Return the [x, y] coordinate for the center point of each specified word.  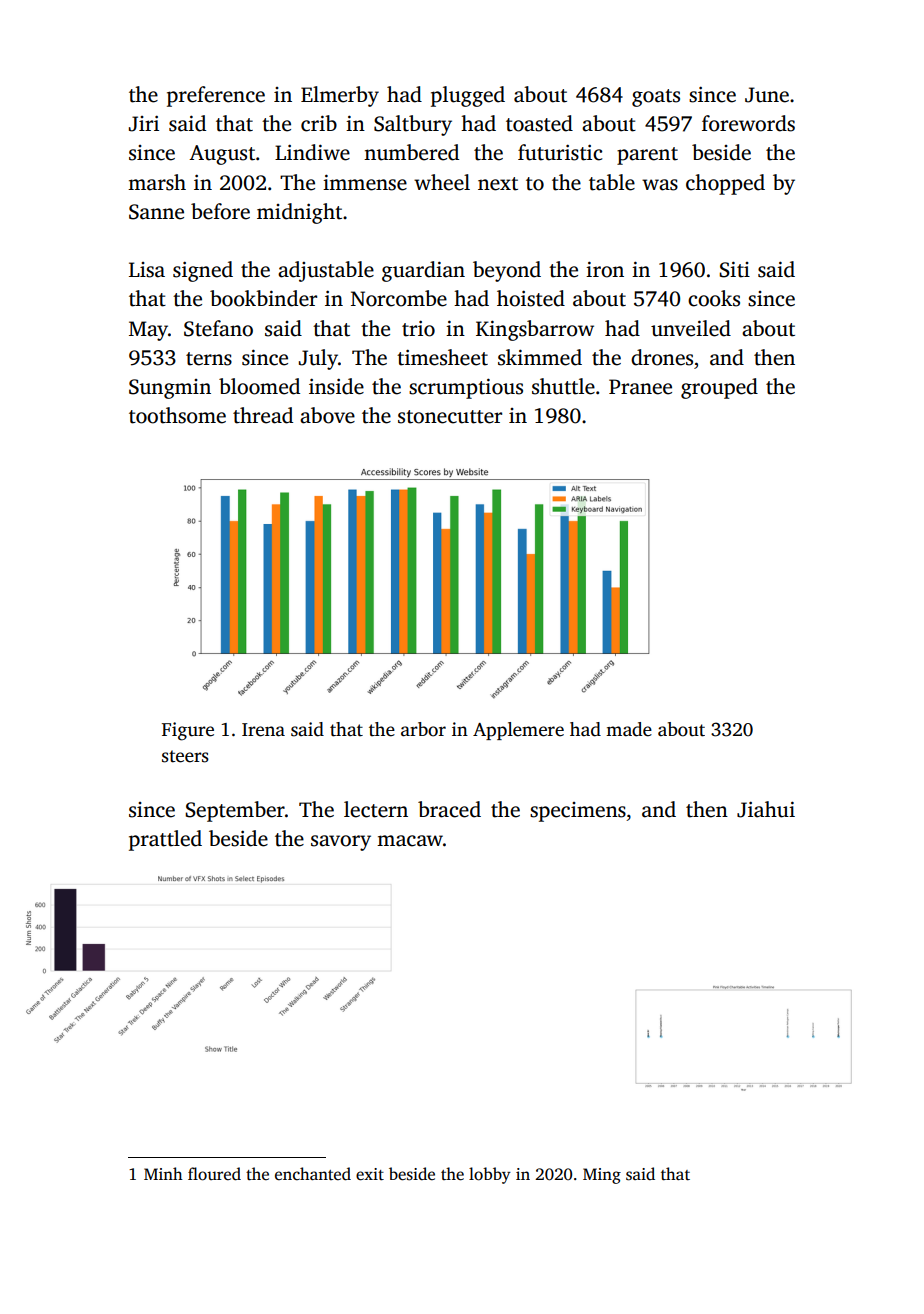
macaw [410, 841]
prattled [165, 840]
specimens [578, 812]
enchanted [313, 1174]
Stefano [218, 328]
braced [449, 809]
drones [662, 357]
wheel [442, 182]
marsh [157, 182]
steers [185, 756]
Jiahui [766, 809]
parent [647, 156]
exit [370, 1174]
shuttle [563, 386]
